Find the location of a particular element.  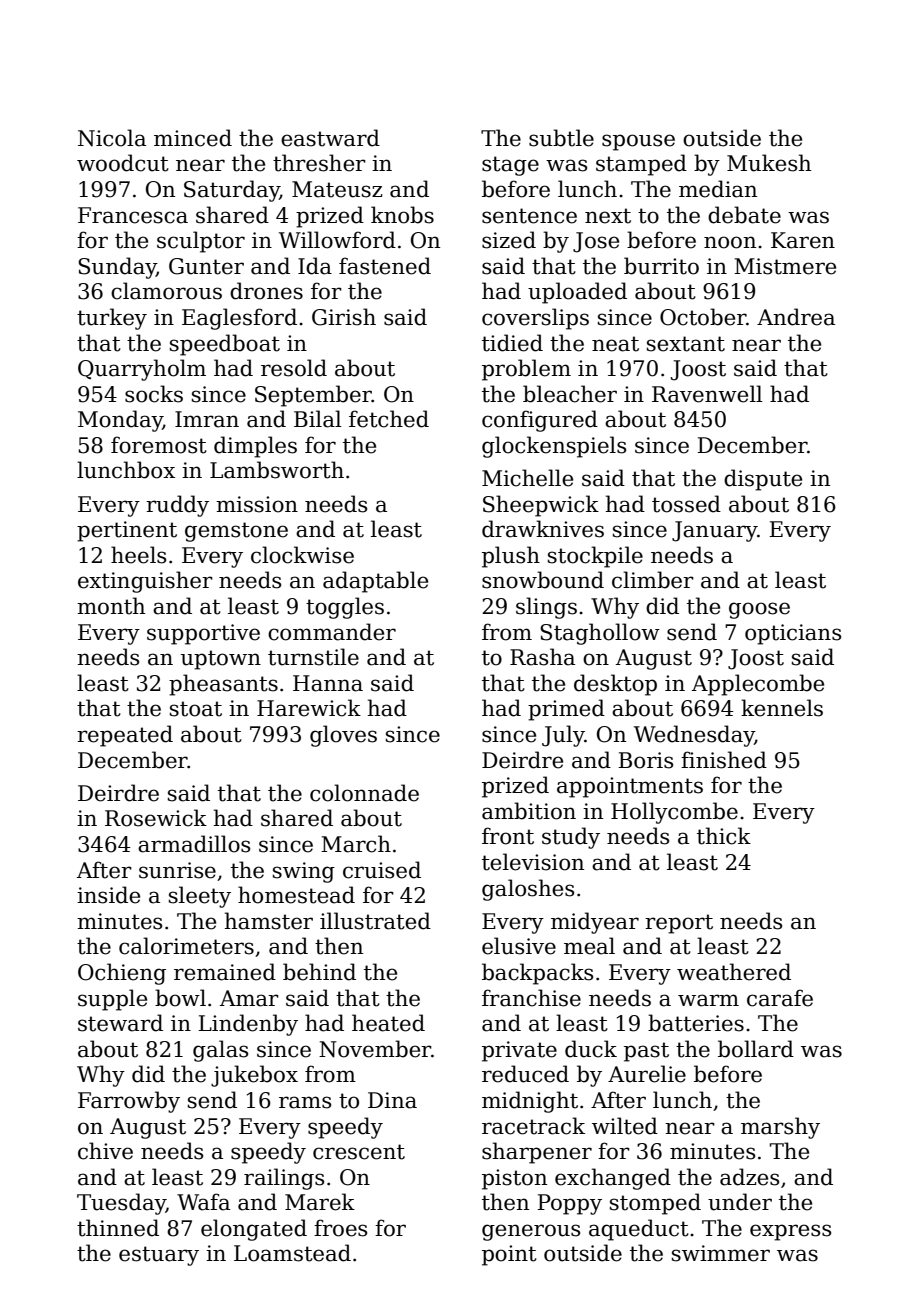

Karen is located at coordinates (803, 240).
